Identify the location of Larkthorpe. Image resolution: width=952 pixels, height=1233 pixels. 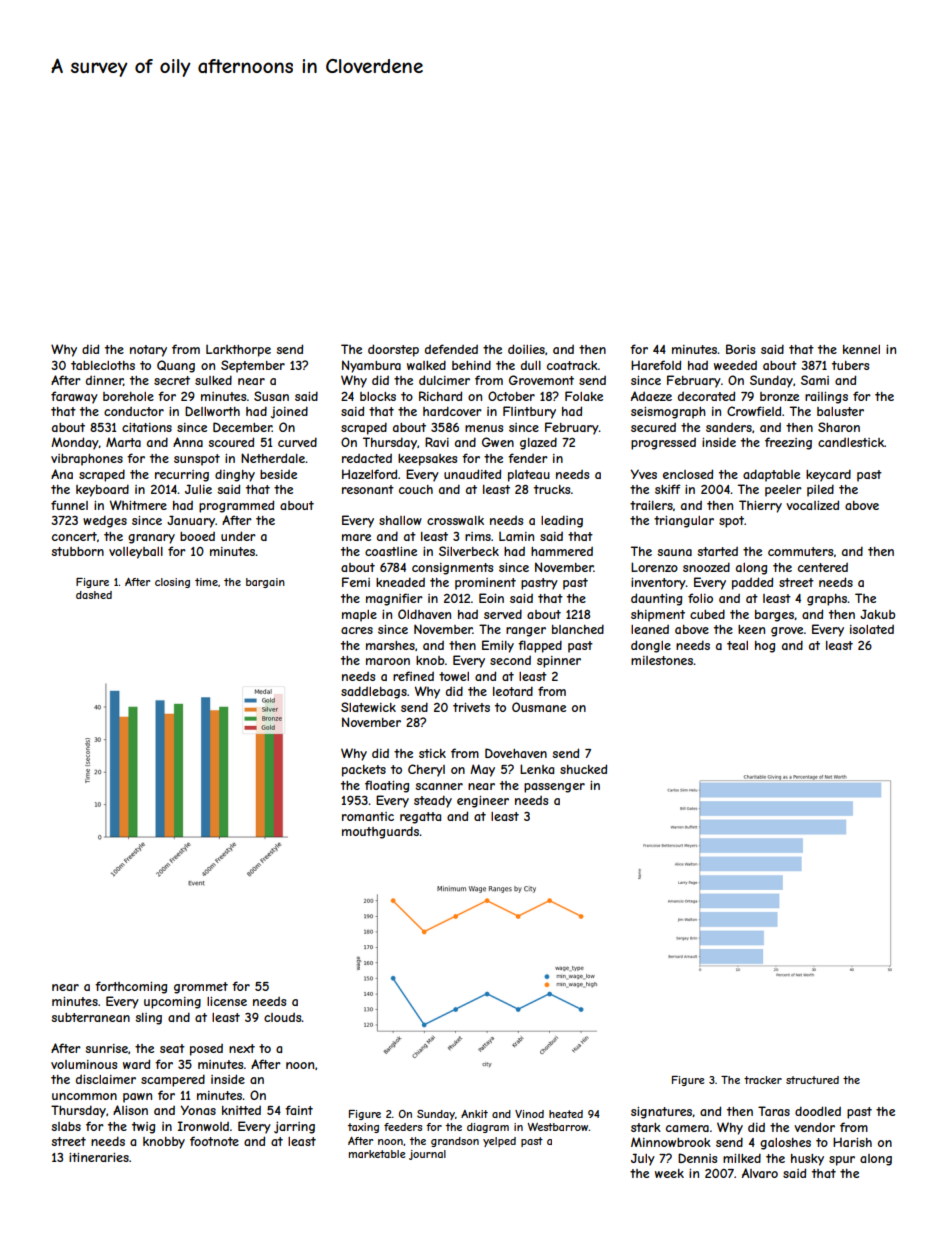
(238, 351).
